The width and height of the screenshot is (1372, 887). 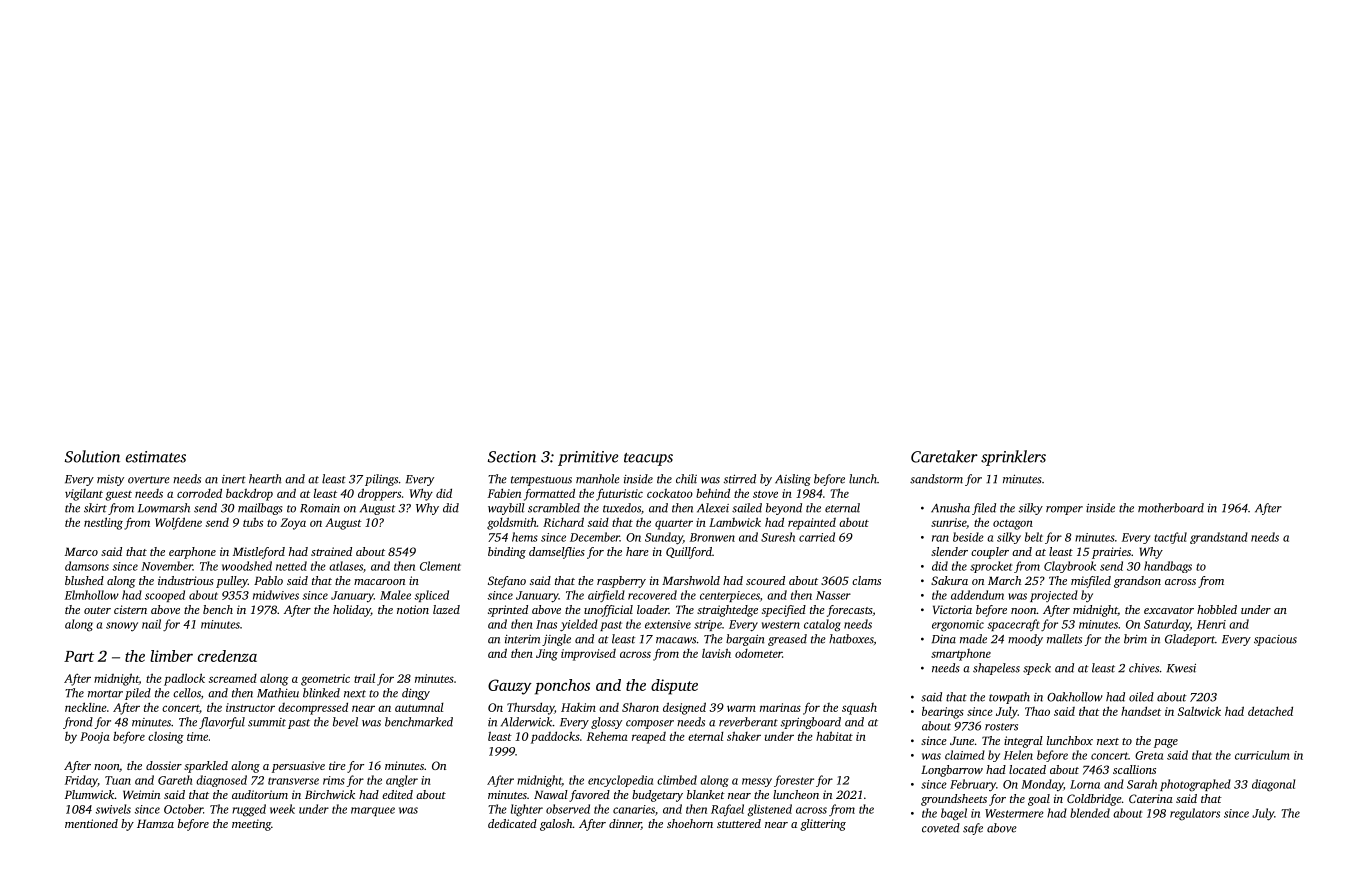 I want to click on specified, so click(x=784, y=611).
